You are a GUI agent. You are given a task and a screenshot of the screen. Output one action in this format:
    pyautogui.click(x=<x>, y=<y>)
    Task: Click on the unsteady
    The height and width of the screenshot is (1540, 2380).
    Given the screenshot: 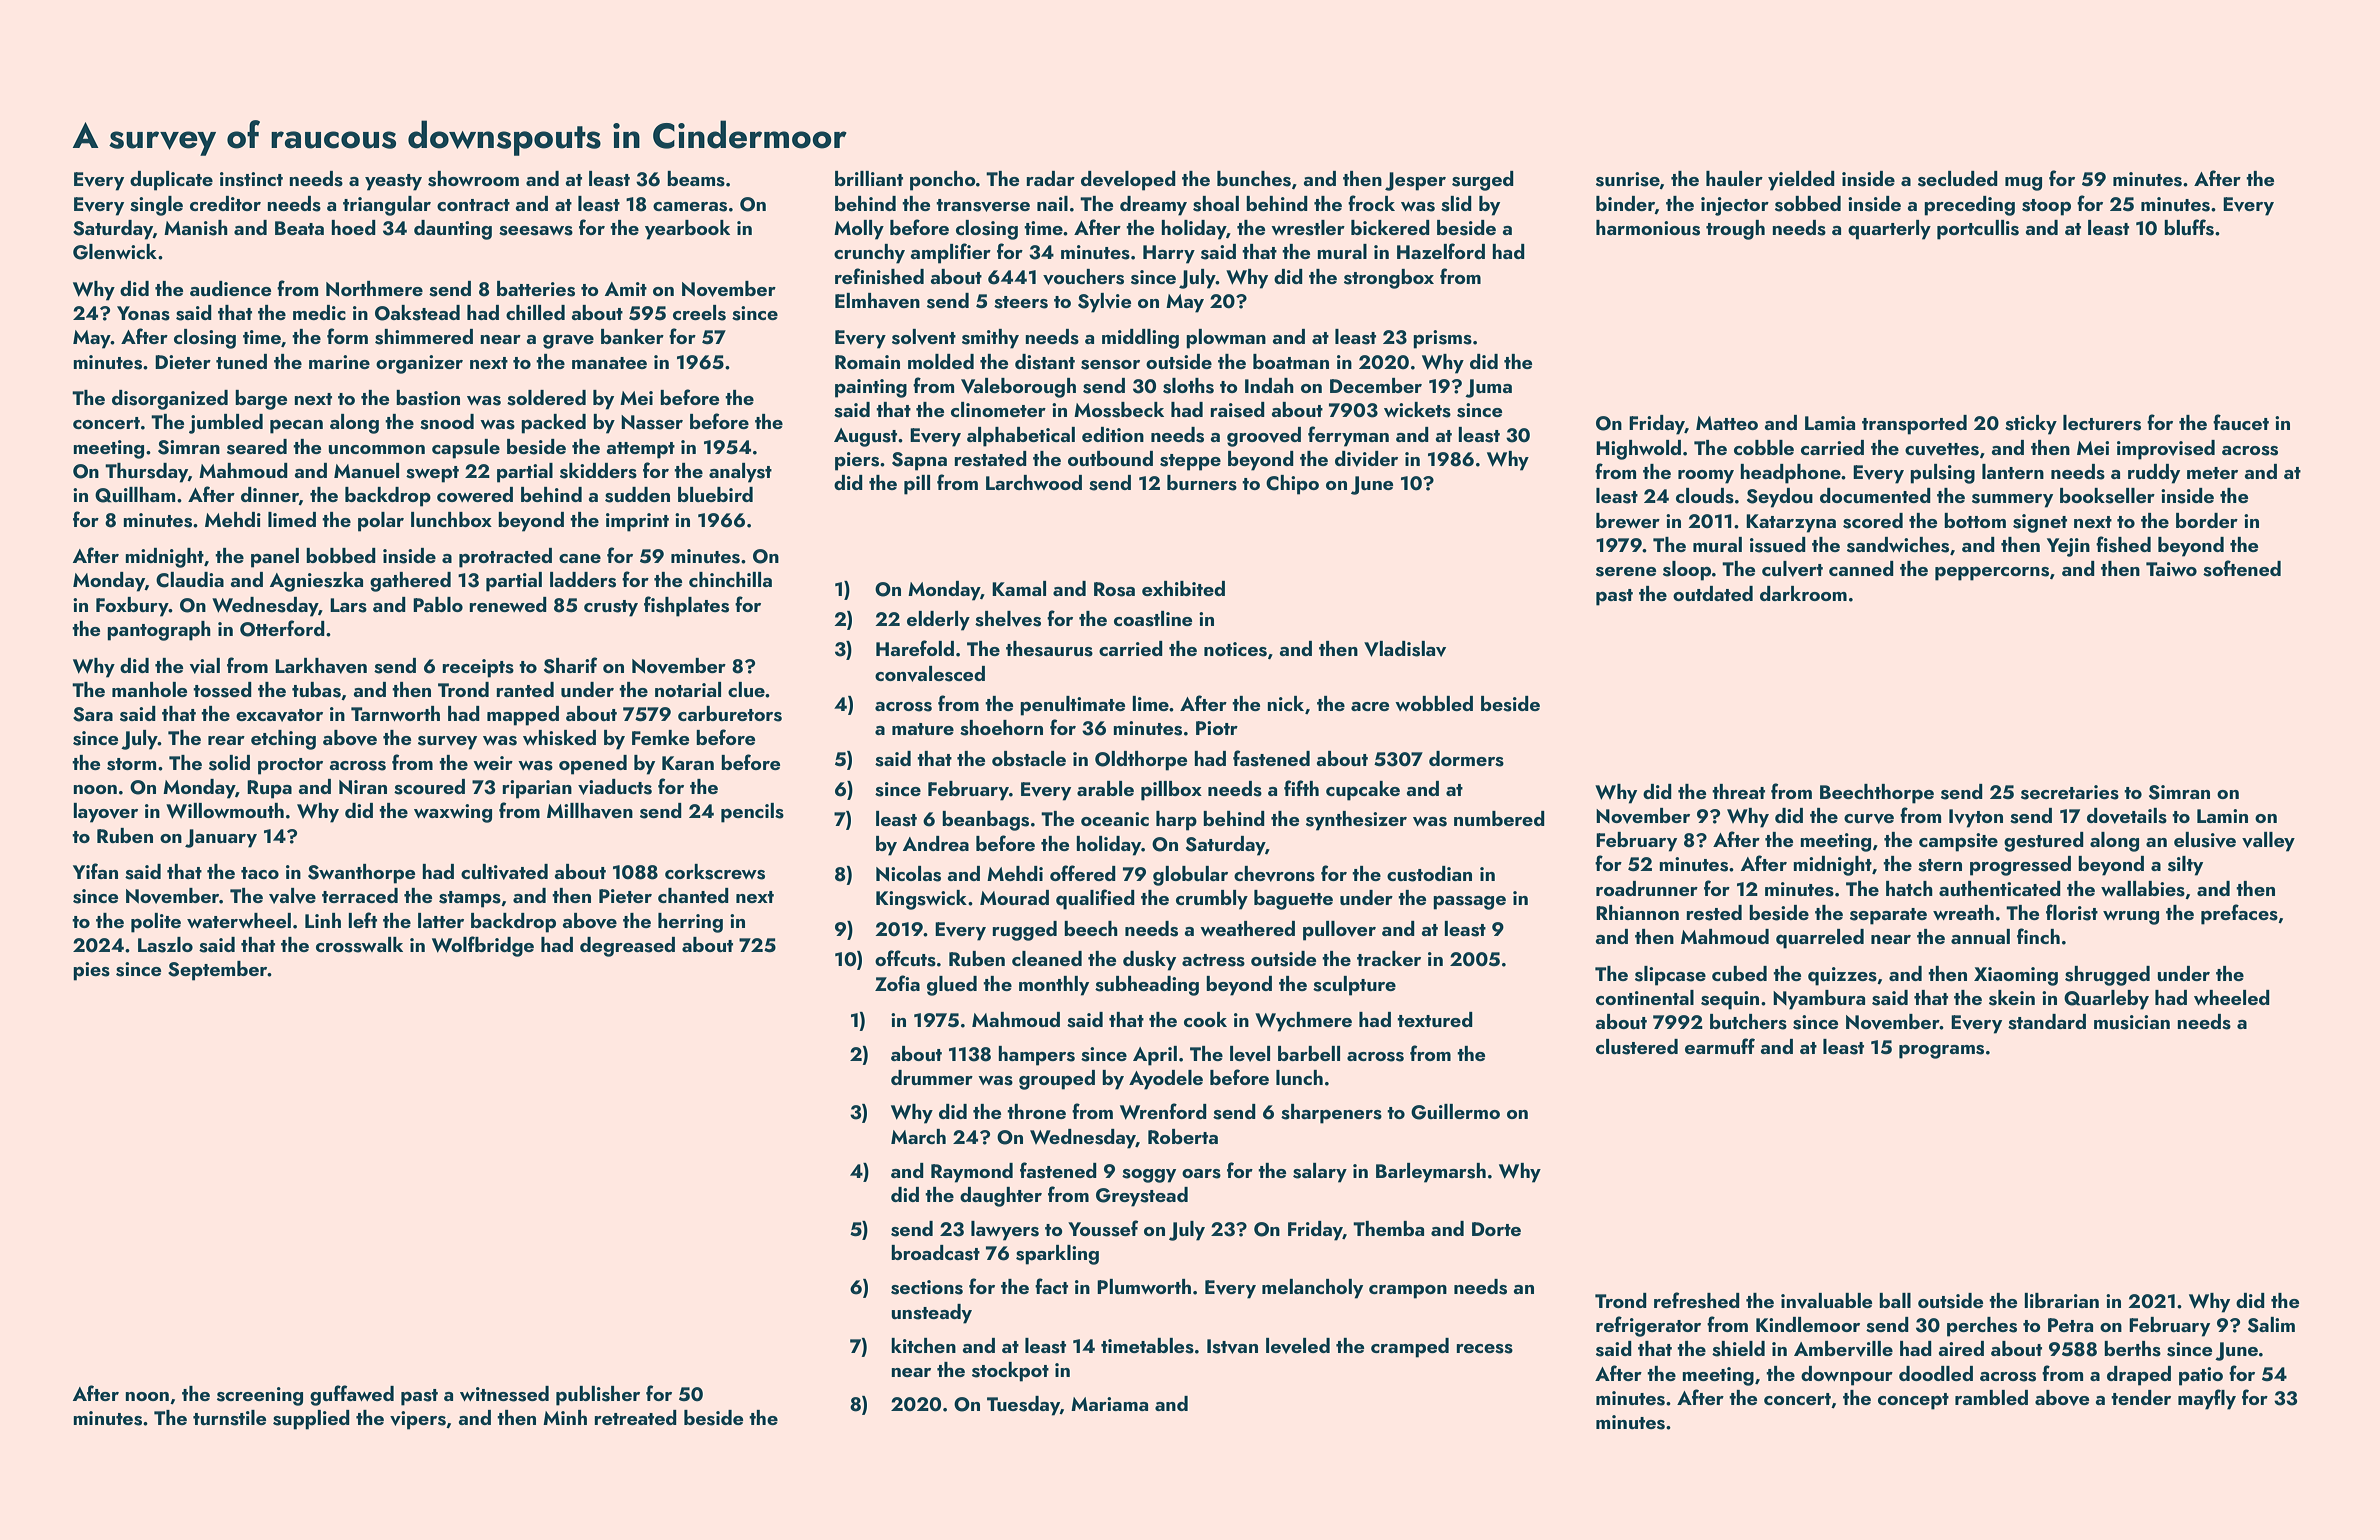 What is the action you would take?
    pyautogui.click(x=931, y=1314)
